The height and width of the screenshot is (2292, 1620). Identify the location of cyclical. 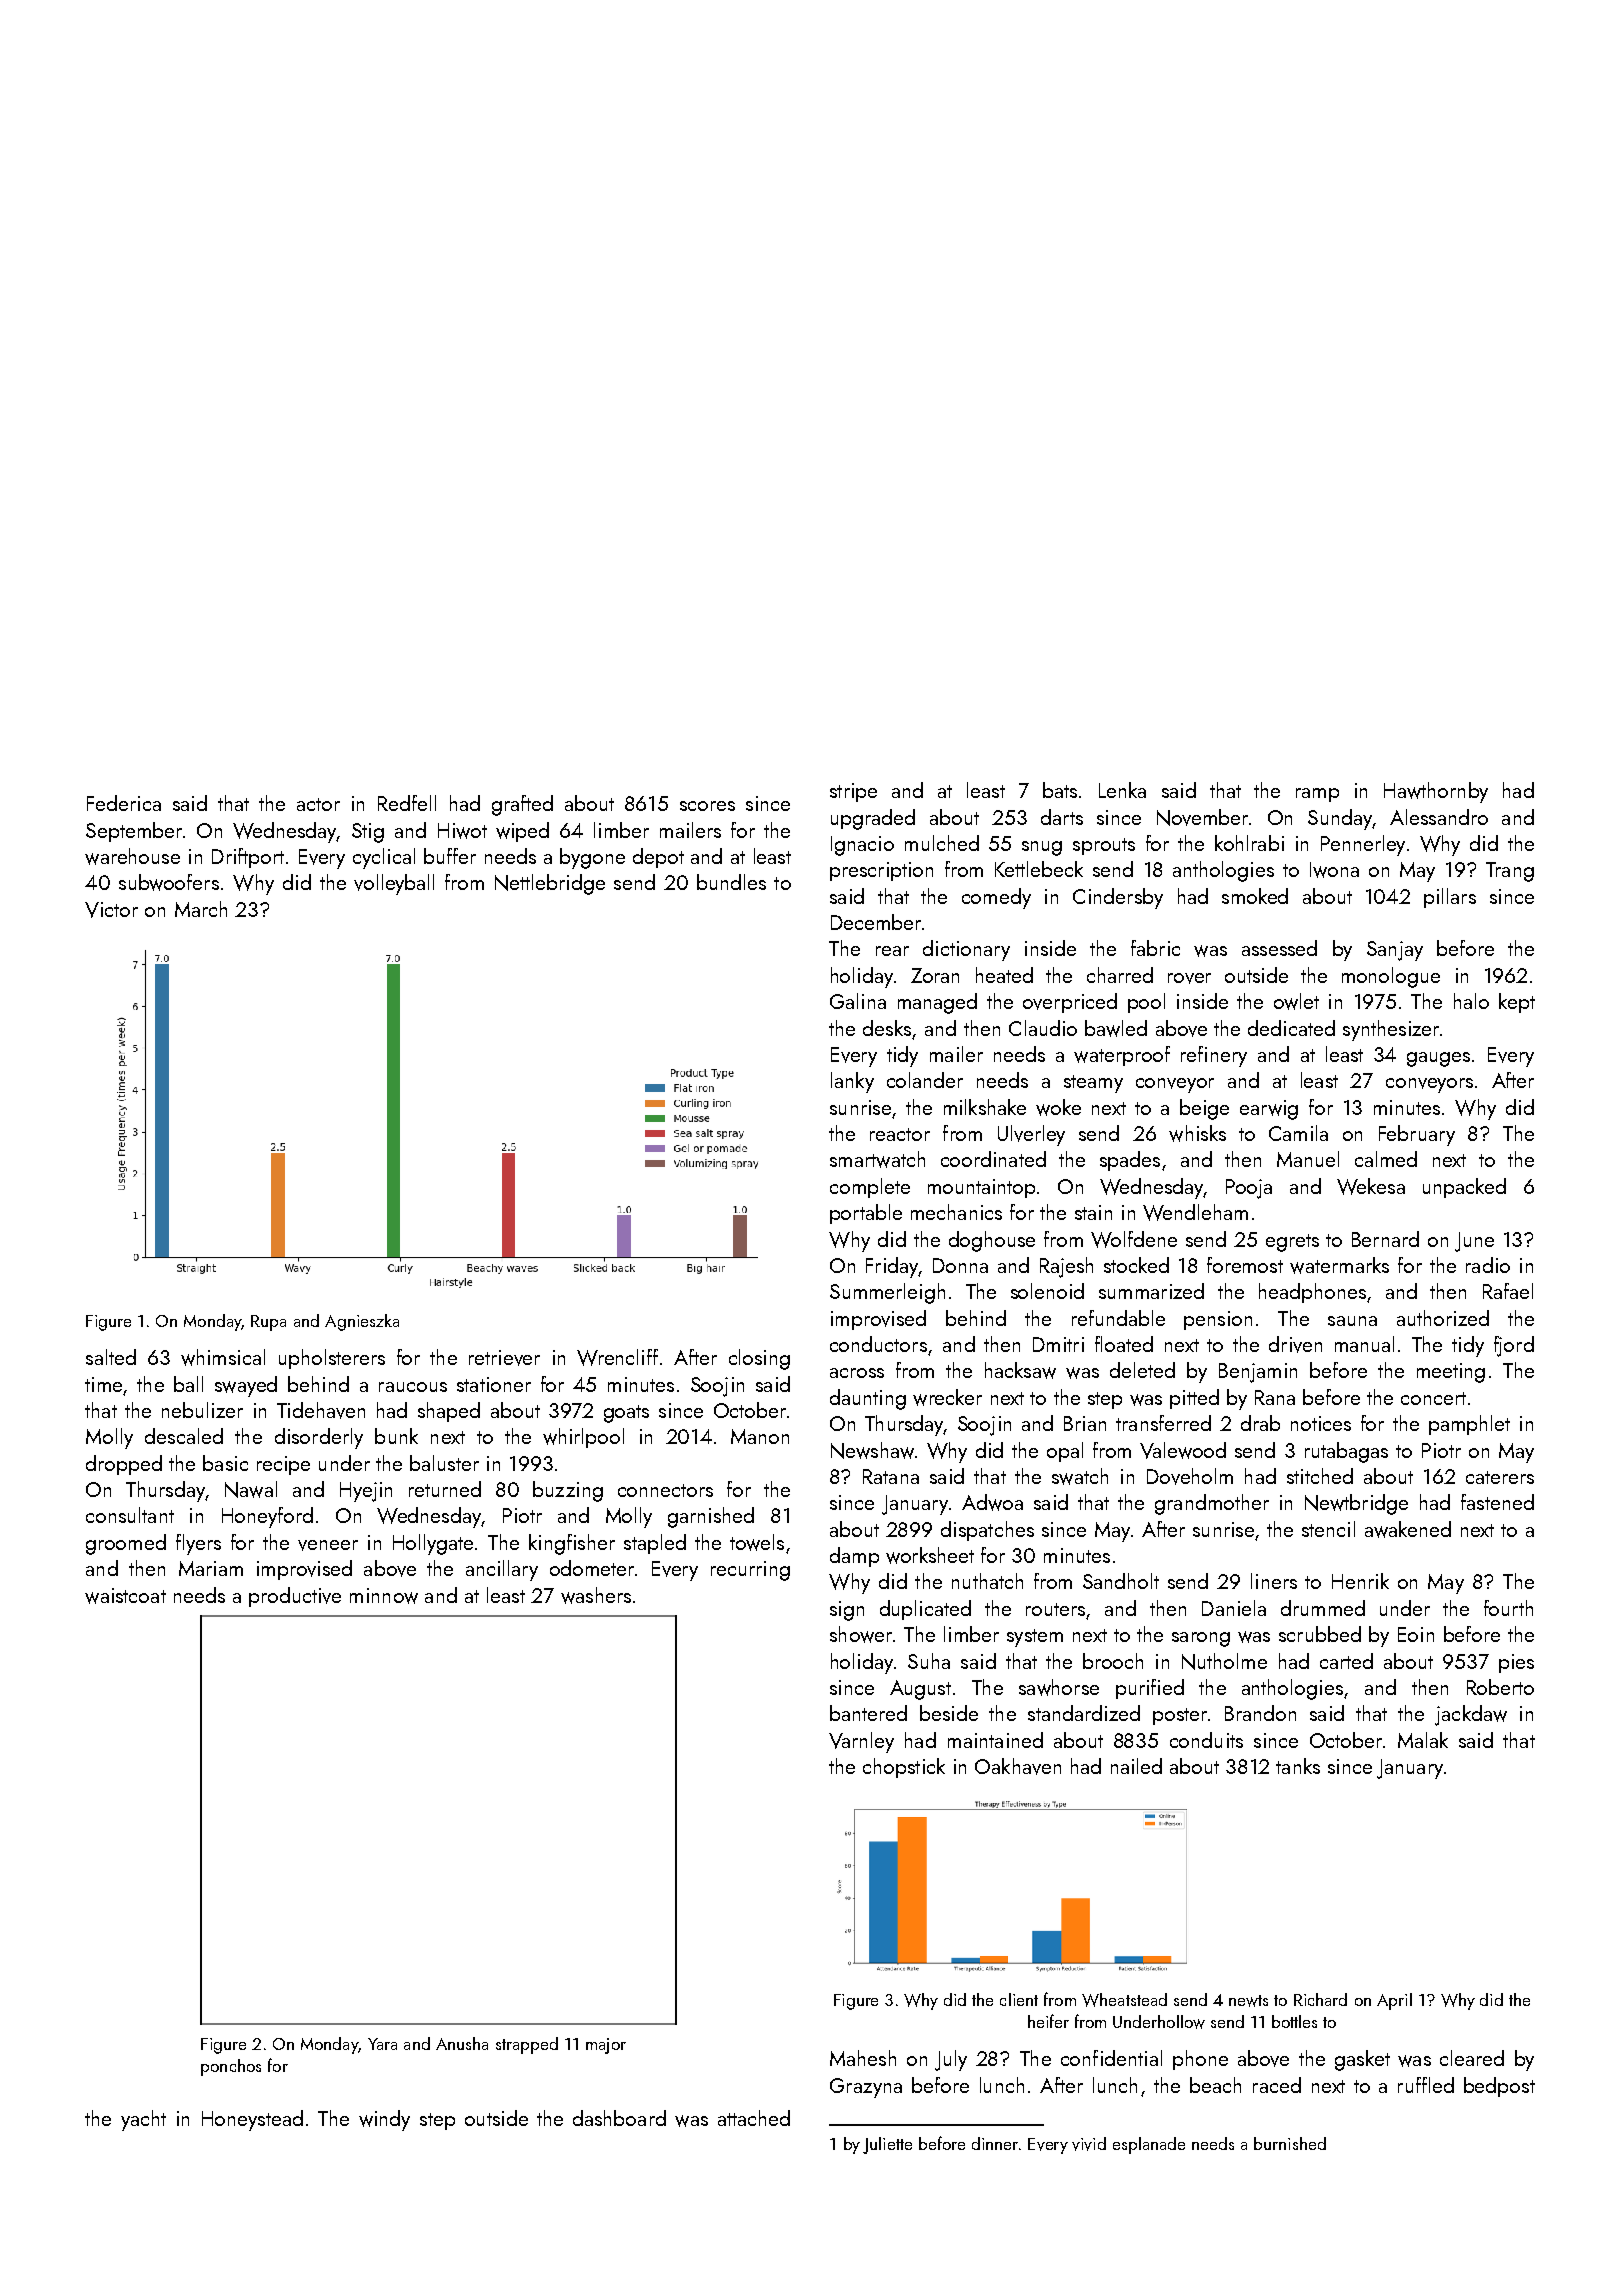
(384, 858).
